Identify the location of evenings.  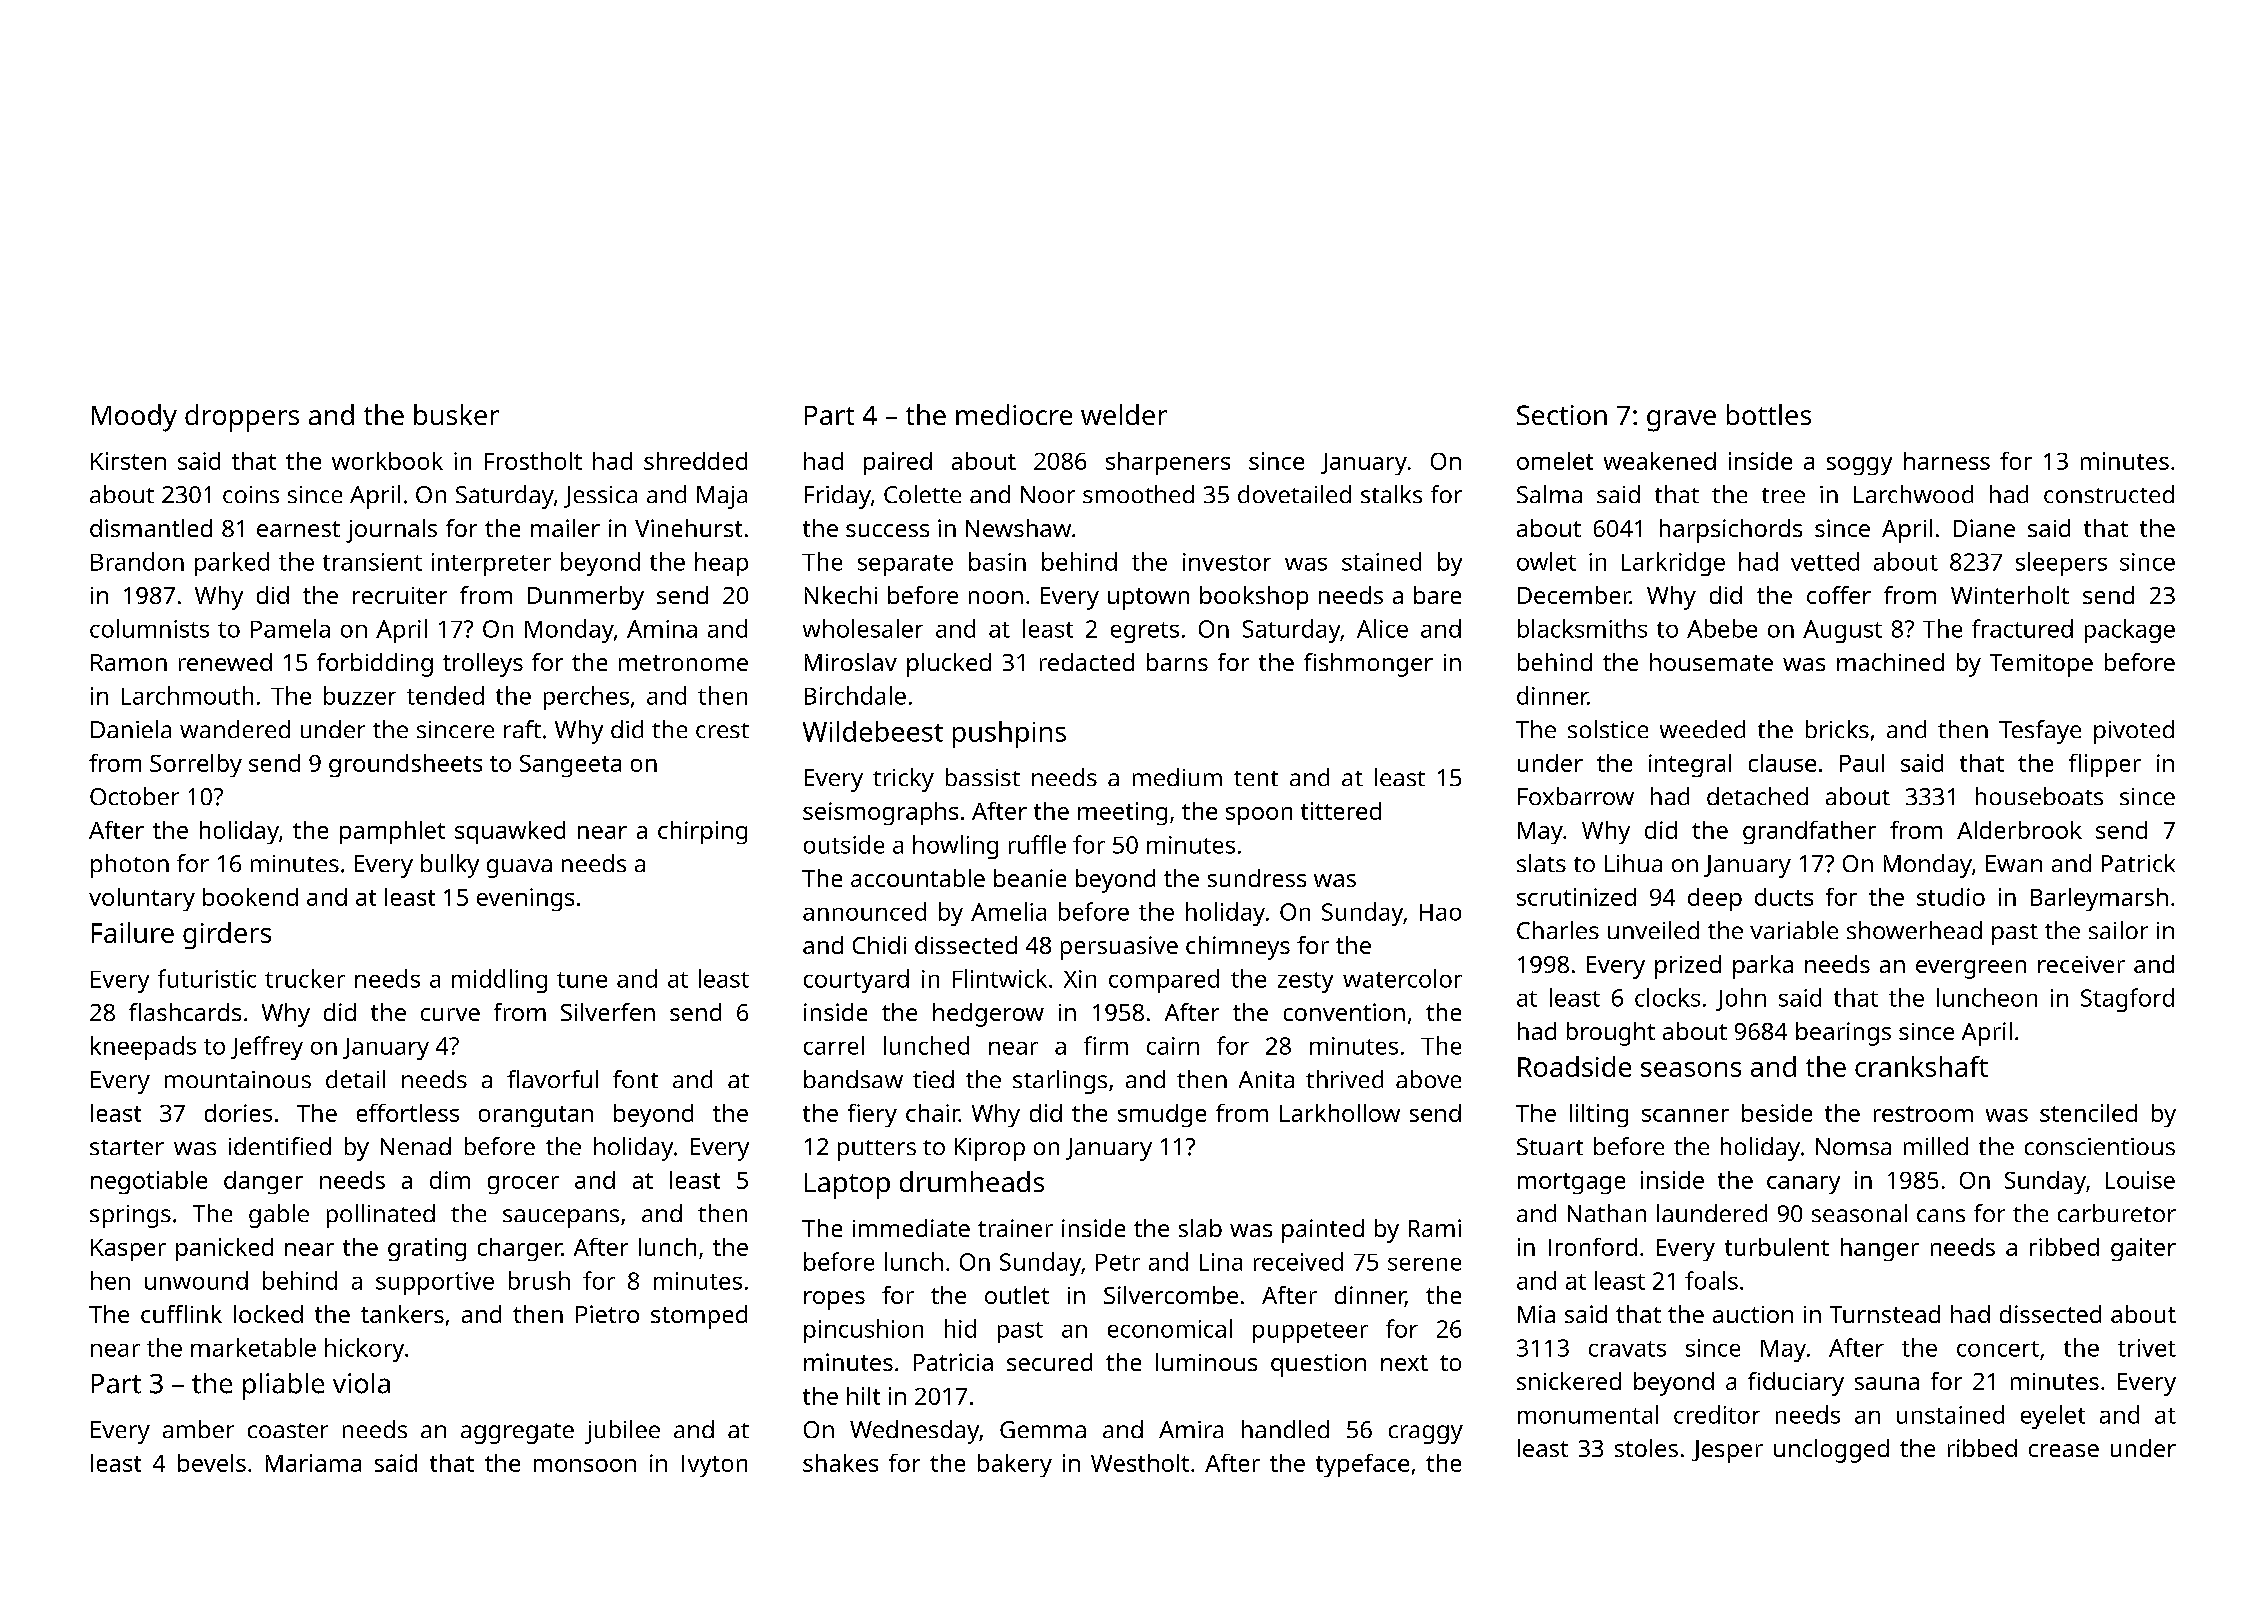
(525, 899).
